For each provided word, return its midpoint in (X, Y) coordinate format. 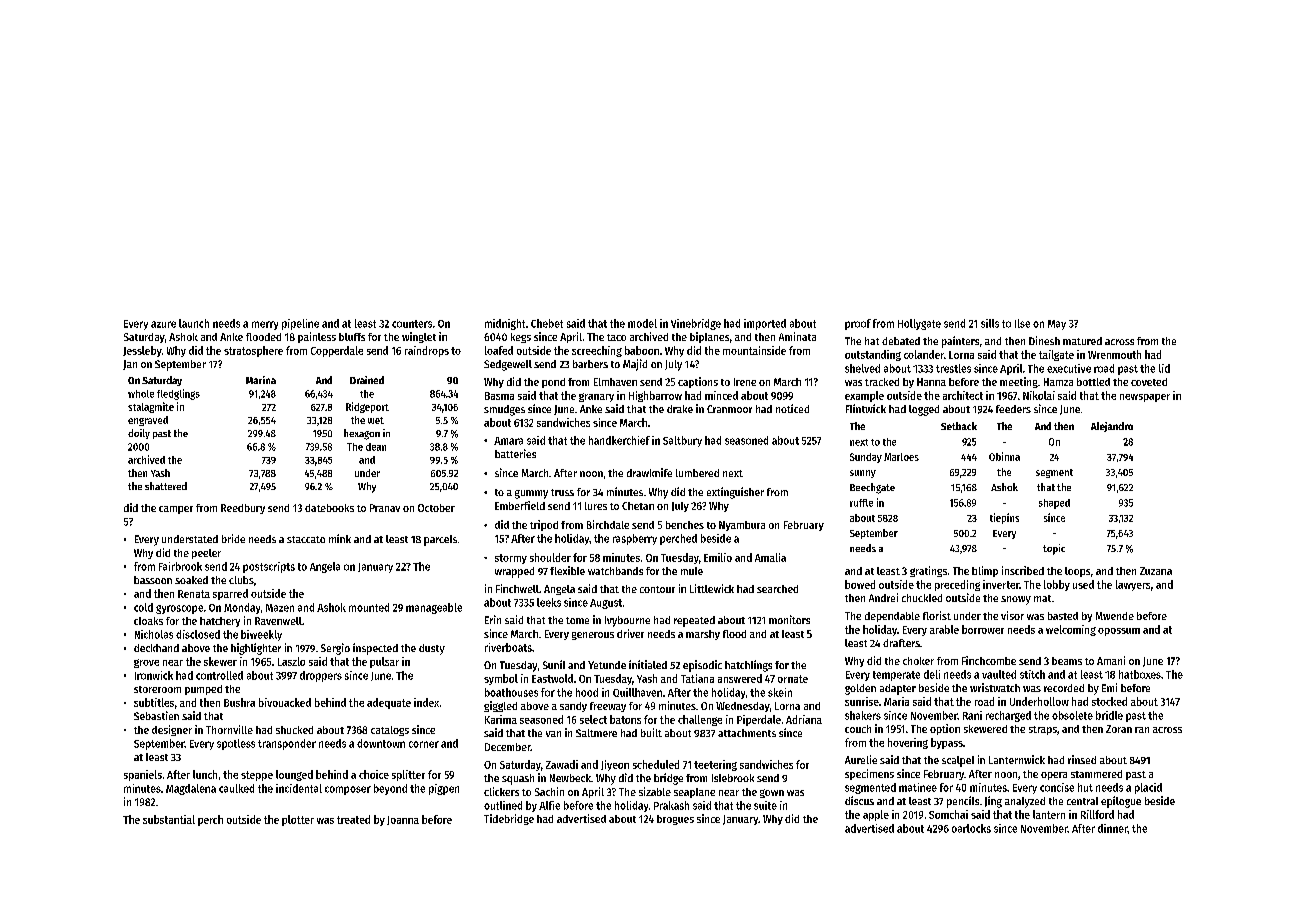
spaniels (143, 775)
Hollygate (919, 324)
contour (657, 589)
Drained (367, 380)
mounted (369, 607)
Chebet (547, 323)
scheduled (656, 764)
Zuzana (1156, 571)
